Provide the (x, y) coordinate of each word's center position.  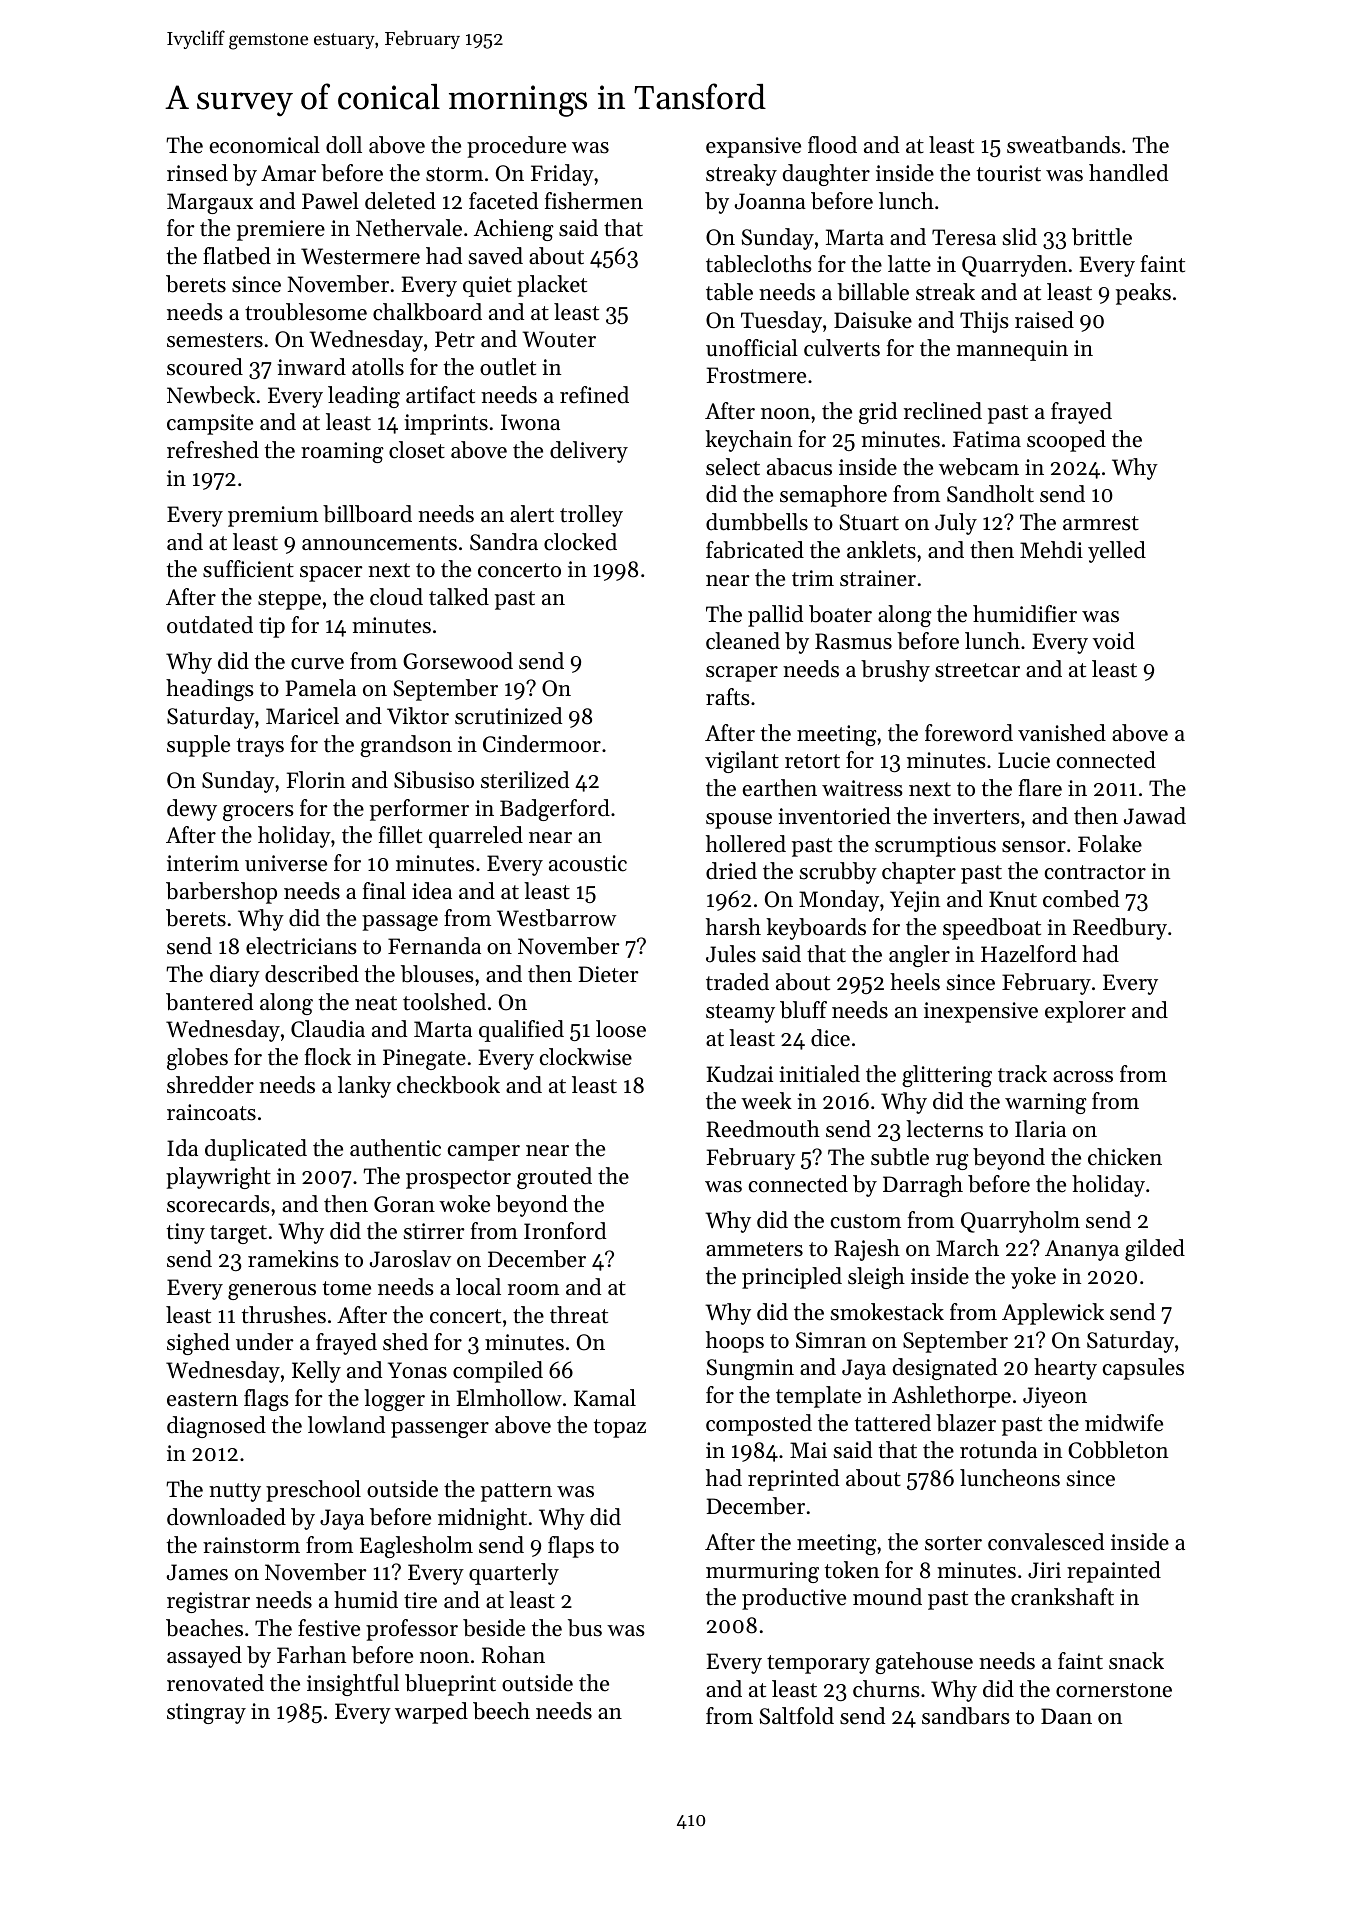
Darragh (923, 1186)
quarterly (514, 1574)
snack (1136, 1661)
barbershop (221, 893)
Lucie (1024, 760)
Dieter (609, 974)
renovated (215, 1683)
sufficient (248, 569)
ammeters (754, 1249)
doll (344, 145)
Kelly (316, 1372)
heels (915, 982)
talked (459, 597)
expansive (753, 147)
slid (1020, 237)
